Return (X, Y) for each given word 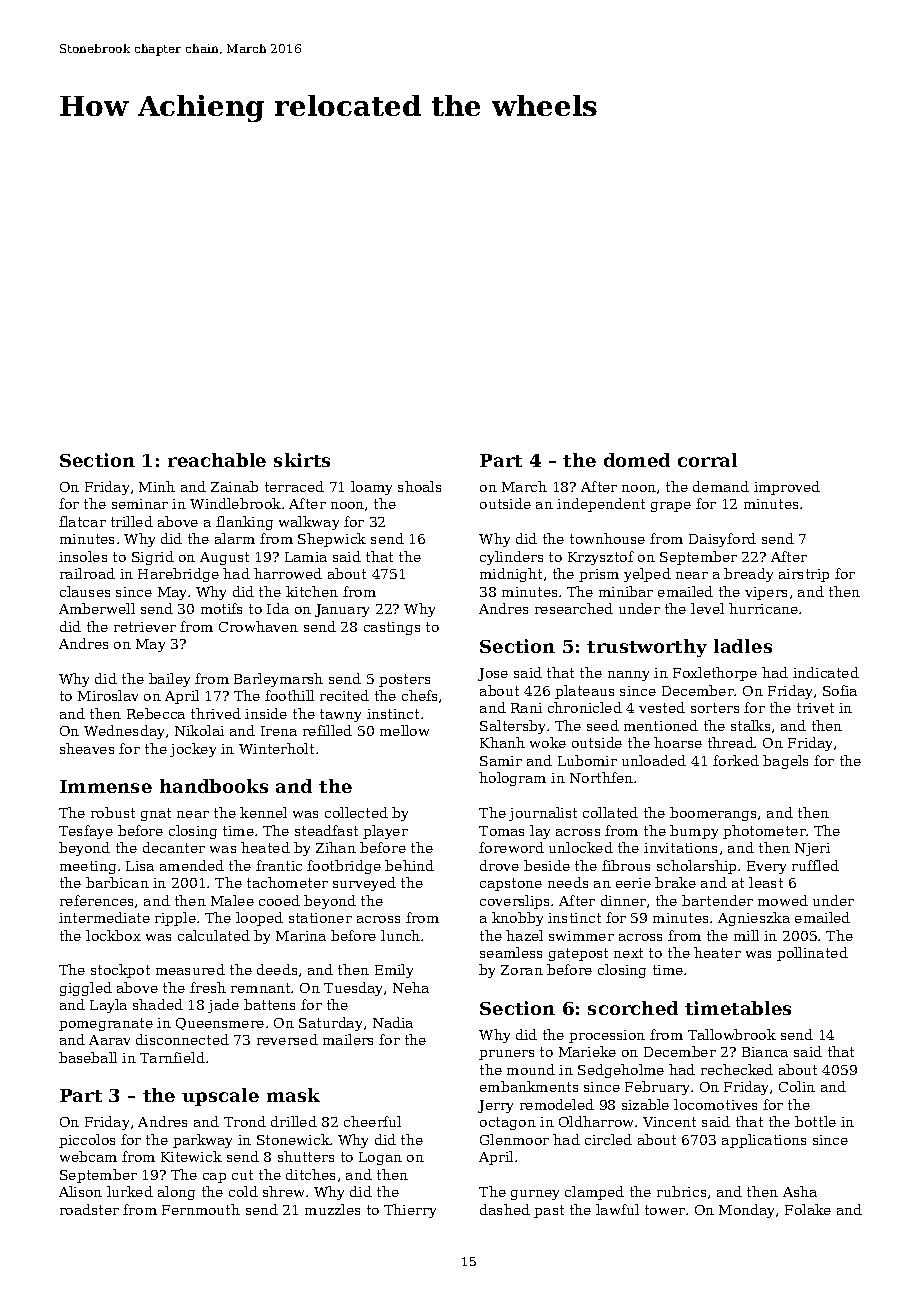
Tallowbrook (732, 1034)
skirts (302, 460)
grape (671, 507)
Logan (380, 1158)
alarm (235, 538)
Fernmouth (201, 1209)
